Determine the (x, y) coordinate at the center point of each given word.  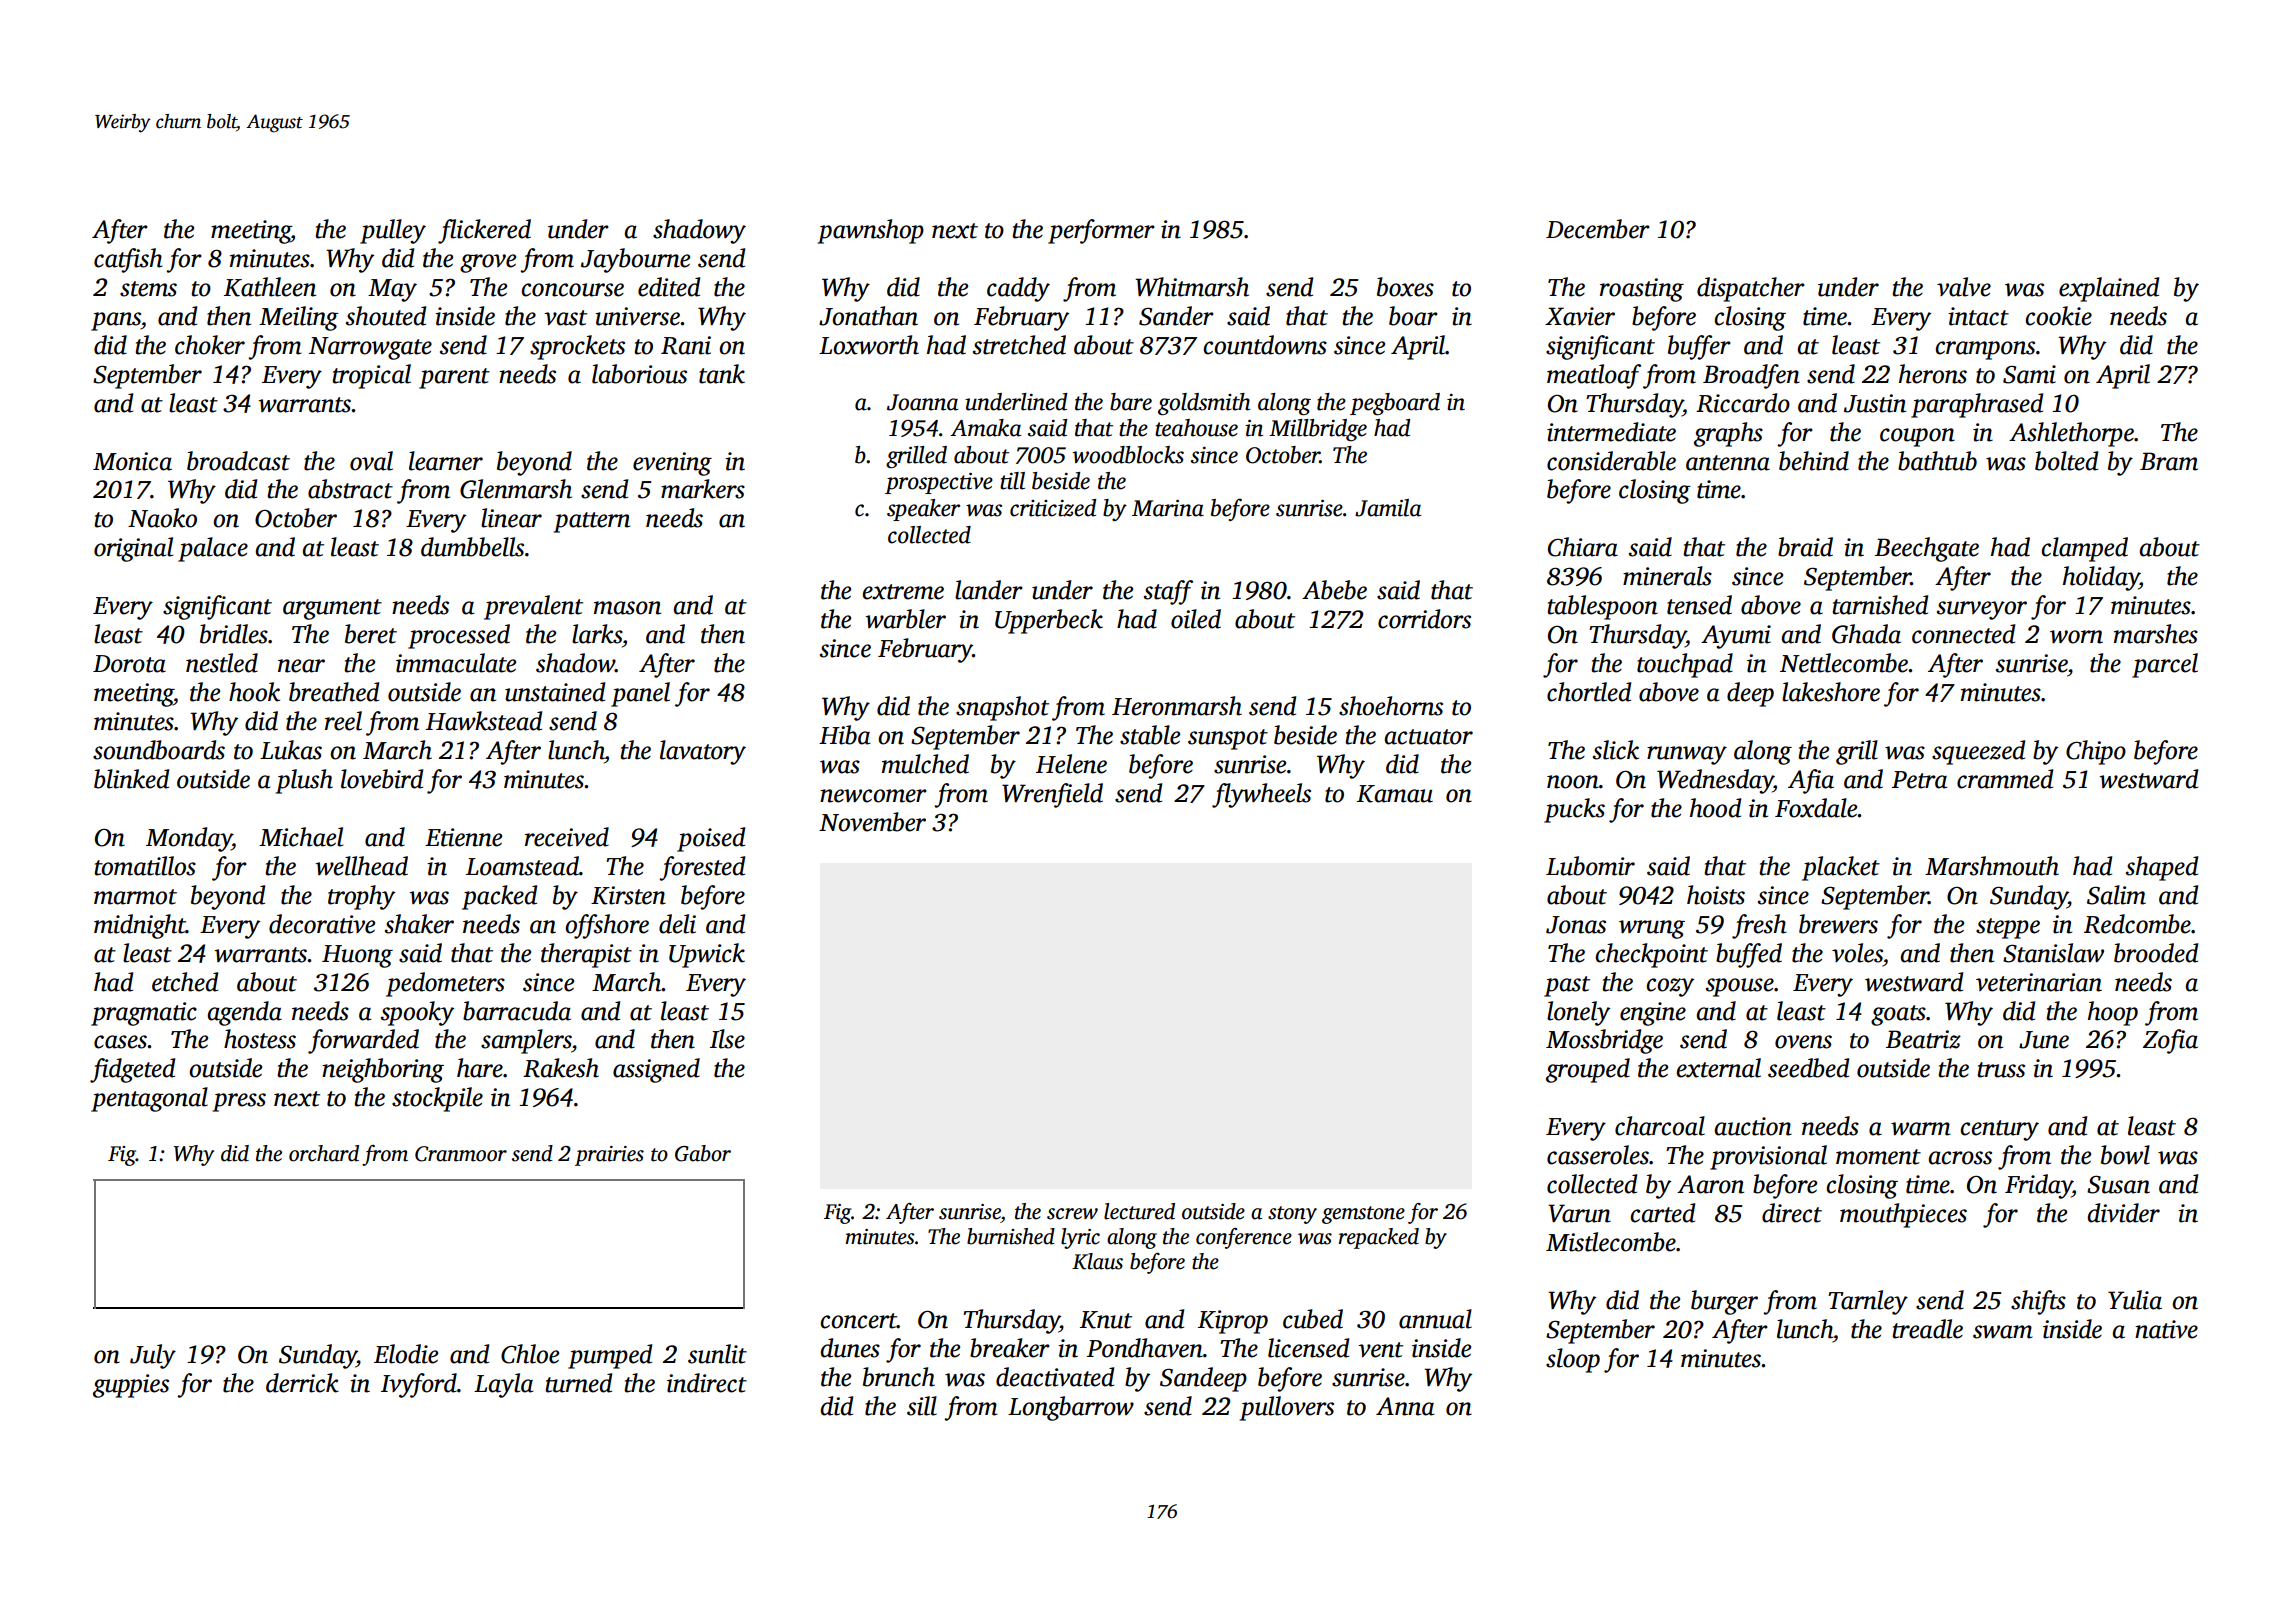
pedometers (445, 984)
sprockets (577, 347)
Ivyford (419, 1385)
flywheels (1261, 795)
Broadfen (1751, 376)
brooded (2156, 953)
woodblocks (1128, 455)
